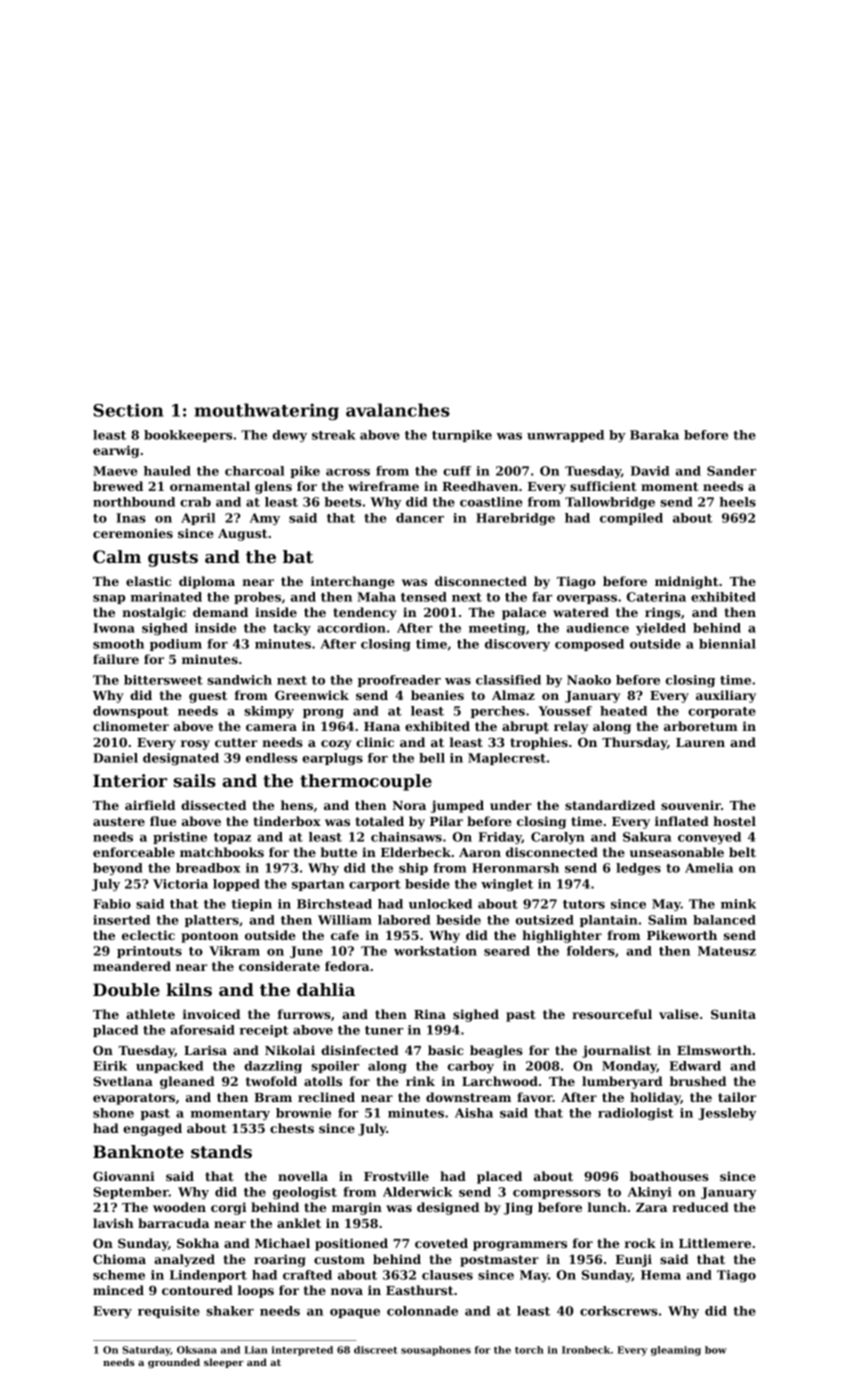 This screenshot has height=1400, width=849. What do you see at coordinates (149, 952) in the screenshot?
I see `printouts` at bounding box center [149, 952].
